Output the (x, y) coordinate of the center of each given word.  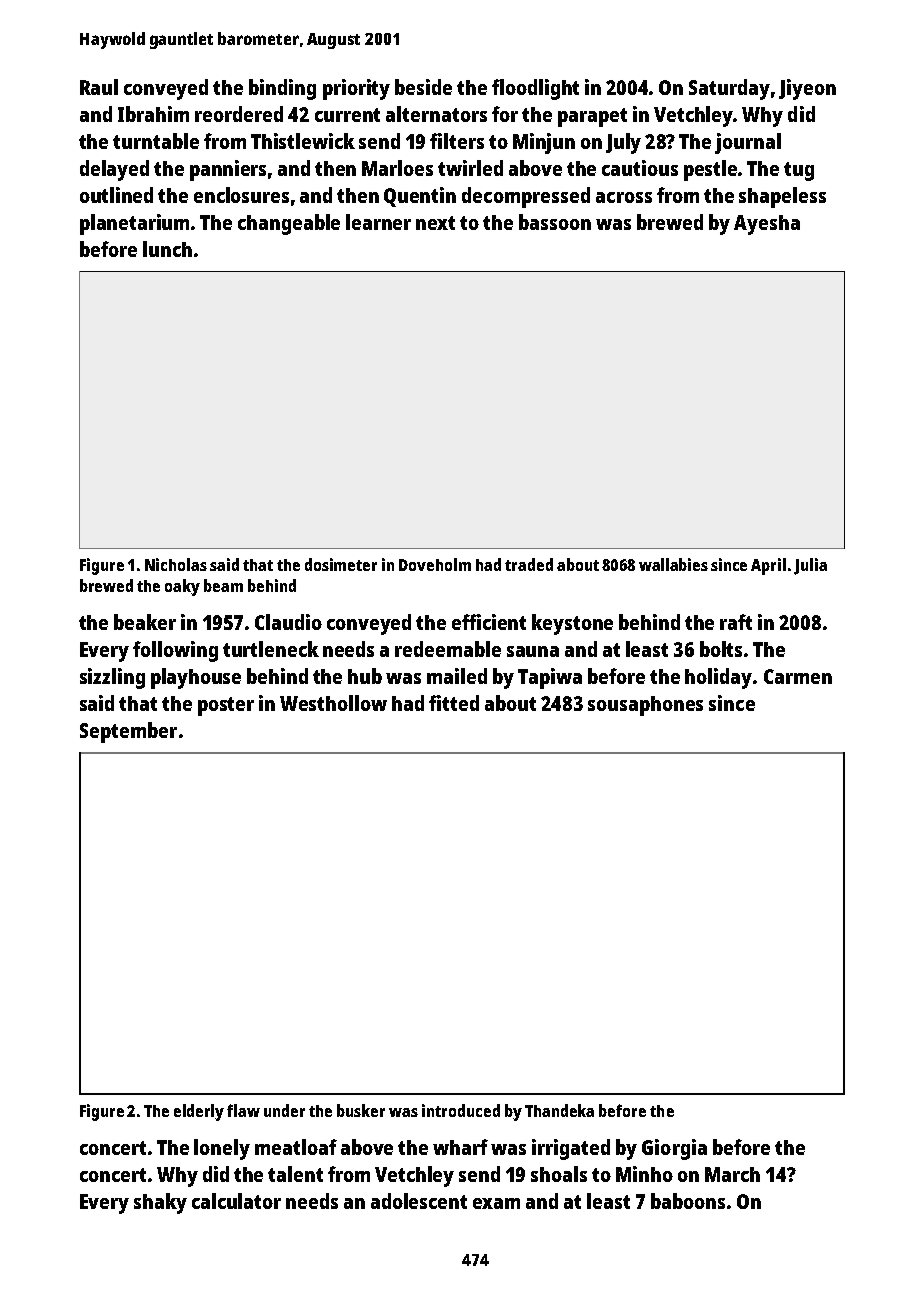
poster (226, 706)
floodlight (535, 89)
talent (295, 1174)
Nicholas (176, 564)
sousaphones (645, 706)
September (128, 732)
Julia (810, 566)
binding (282, 89)
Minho (644, 1174)
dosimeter (341, 564)
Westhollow (333, 703)
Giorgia (674, 1149)
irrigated (571, 1149)
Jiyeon (807, 89)
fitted (454, 703)
